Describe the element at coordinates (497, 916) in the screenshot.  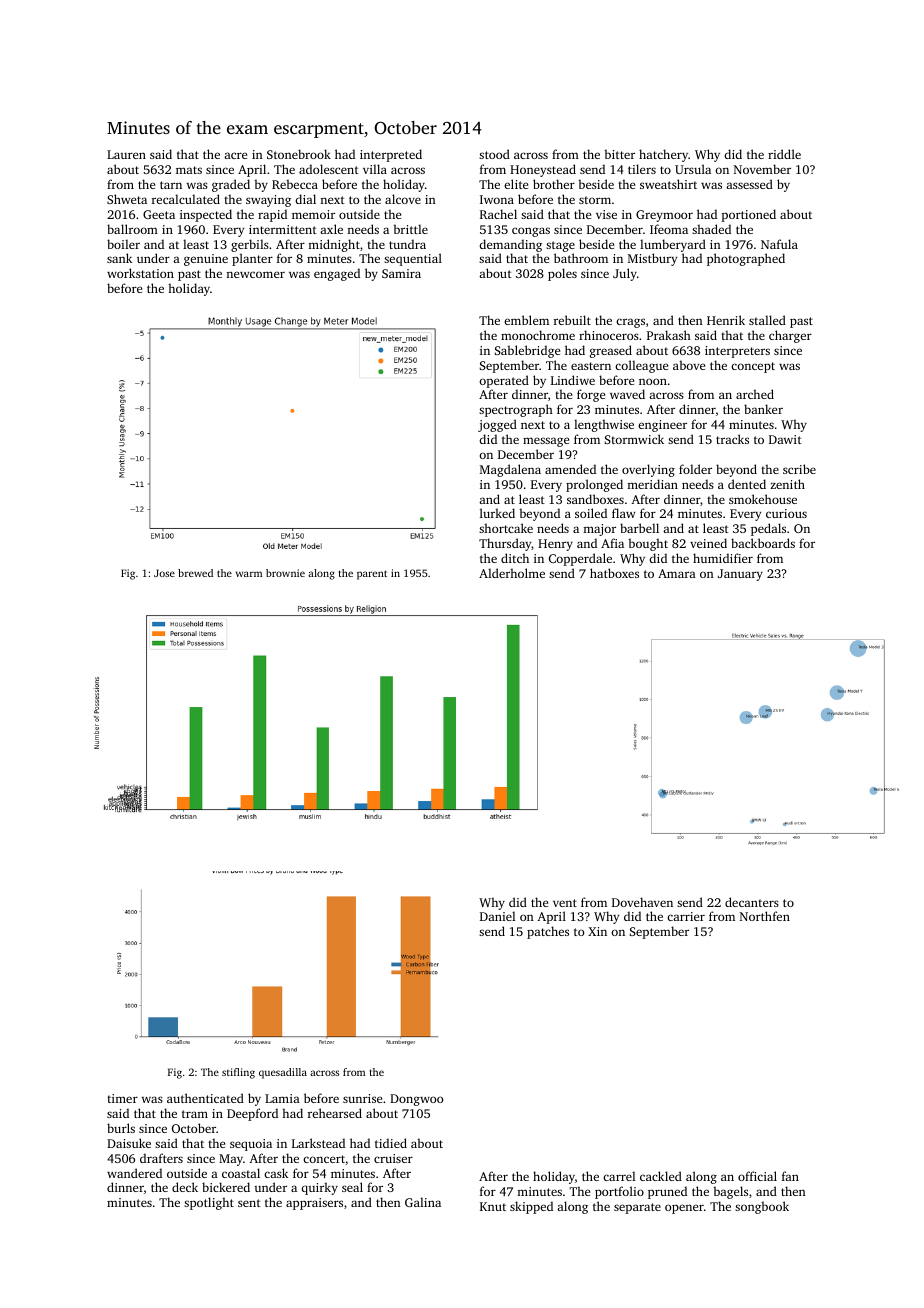
I see `Daniel` at that location.
